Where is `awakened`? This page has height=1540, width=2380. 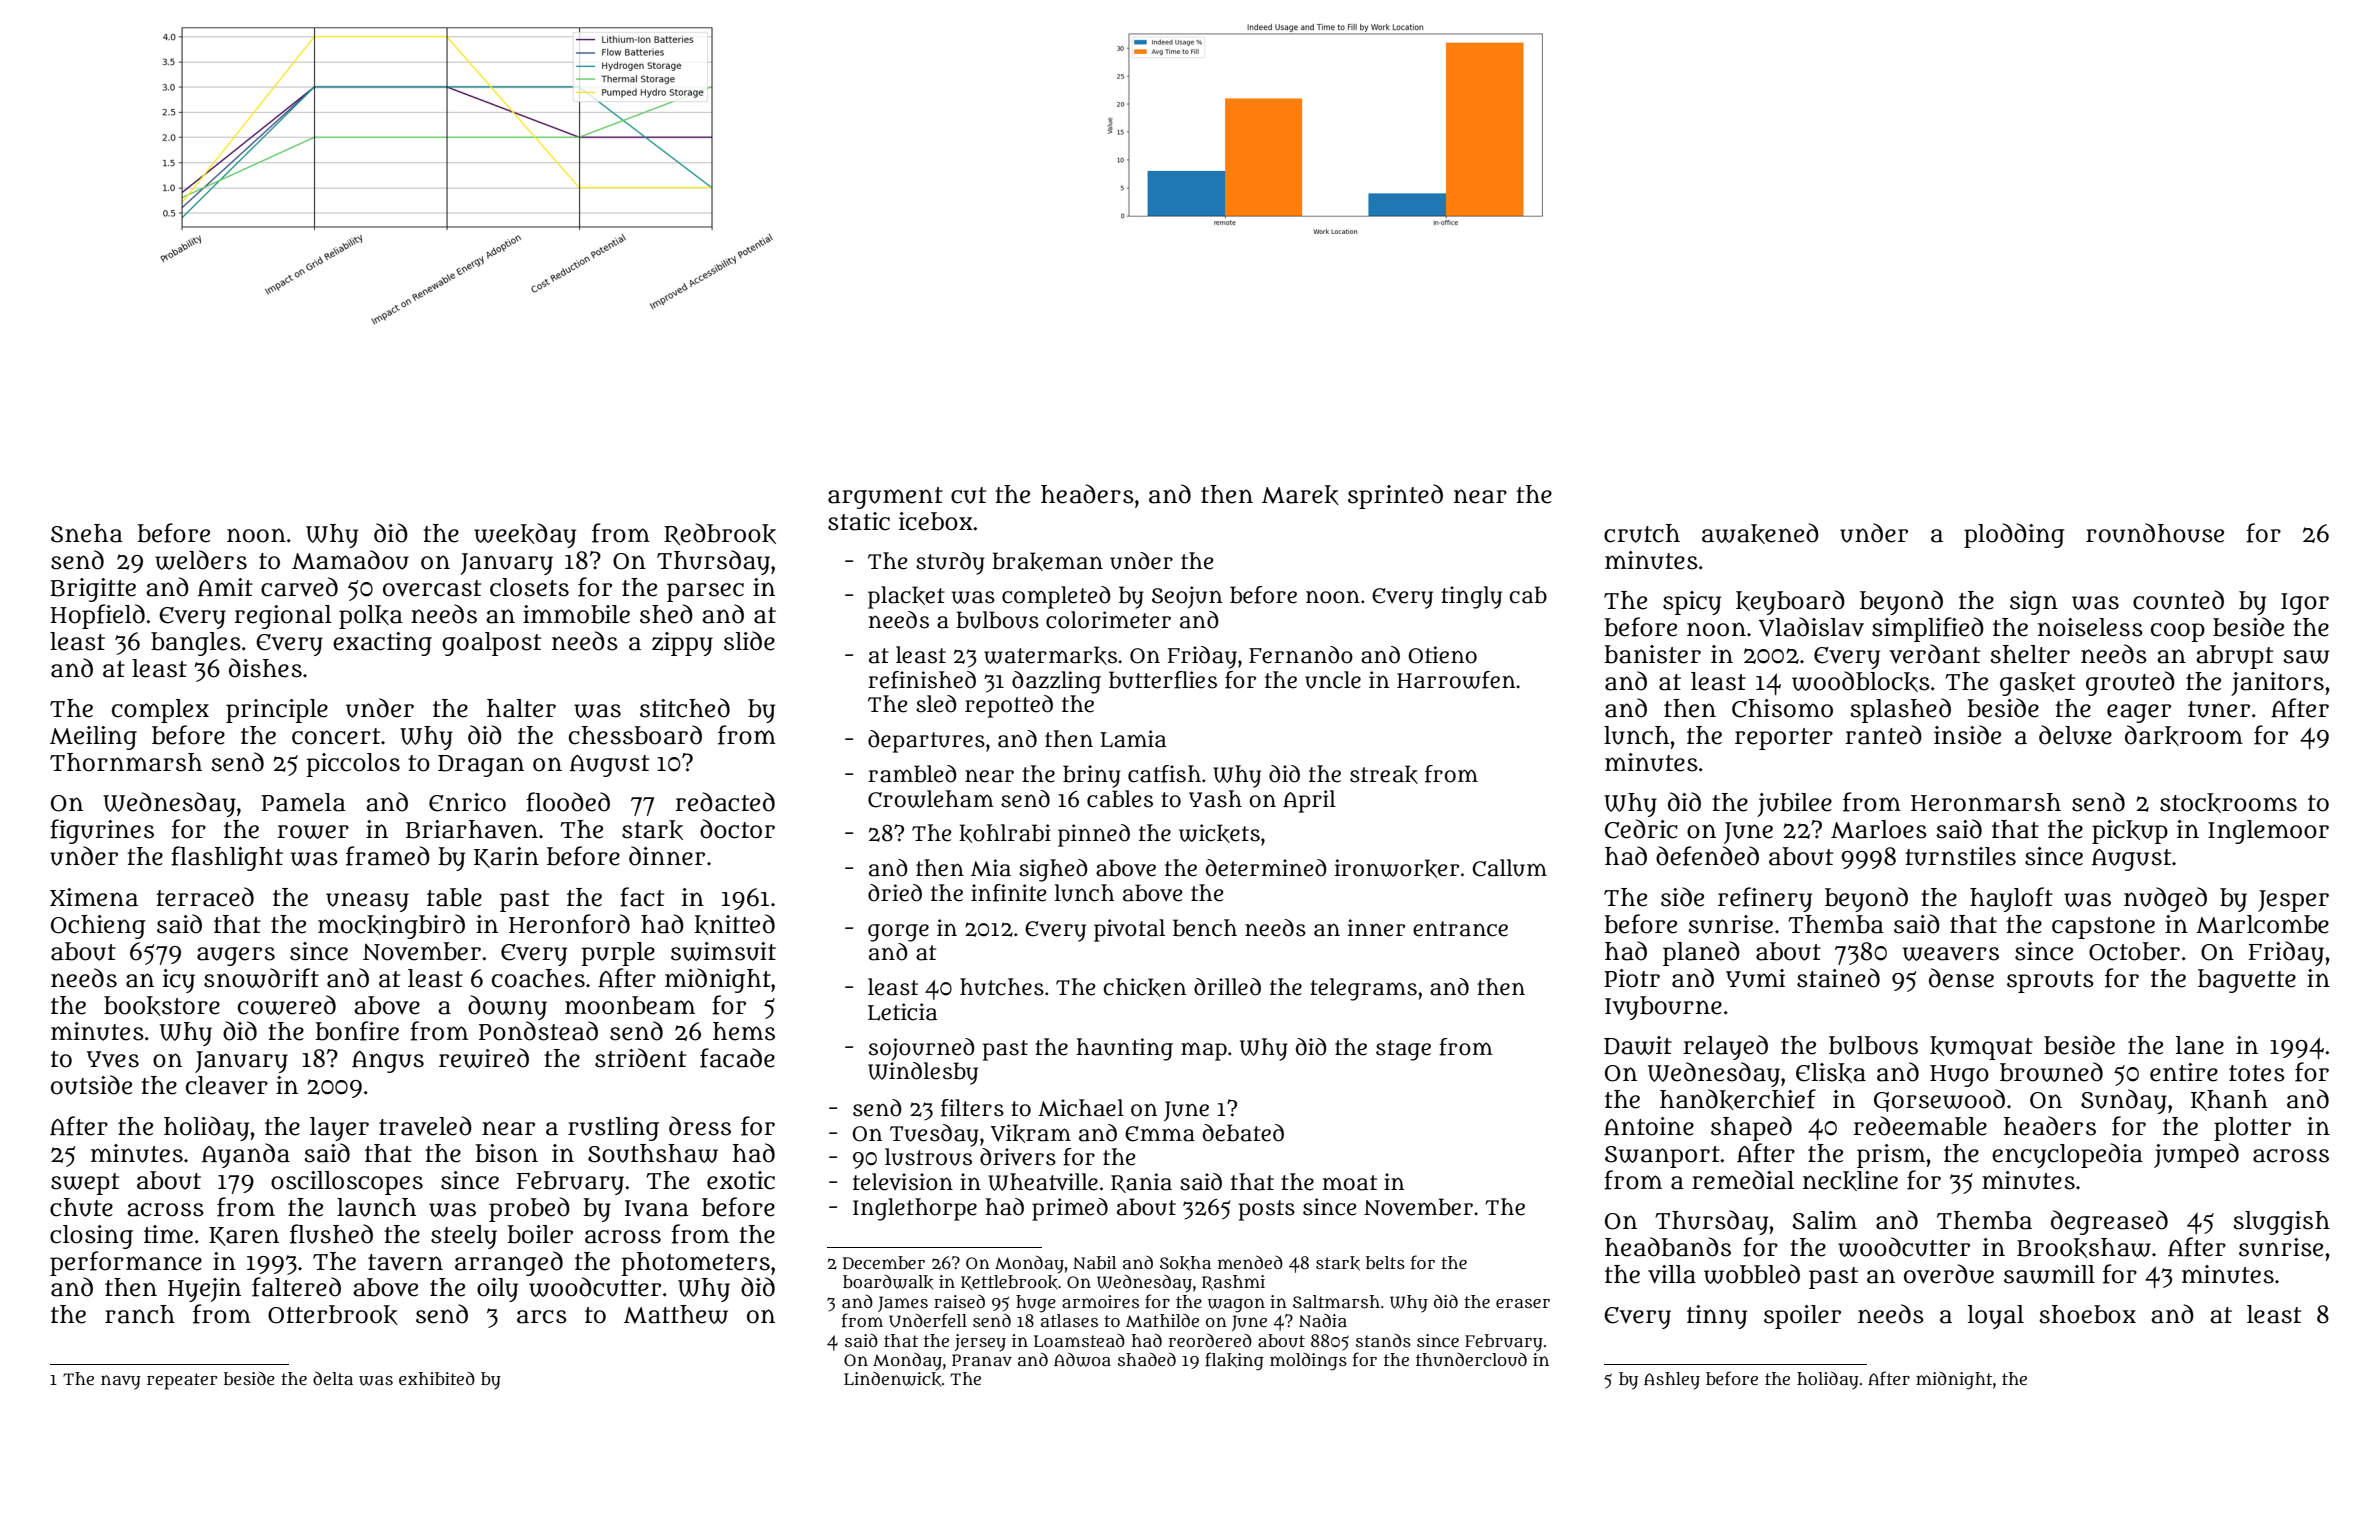
awakened is located at coordinates (1760, 533).
